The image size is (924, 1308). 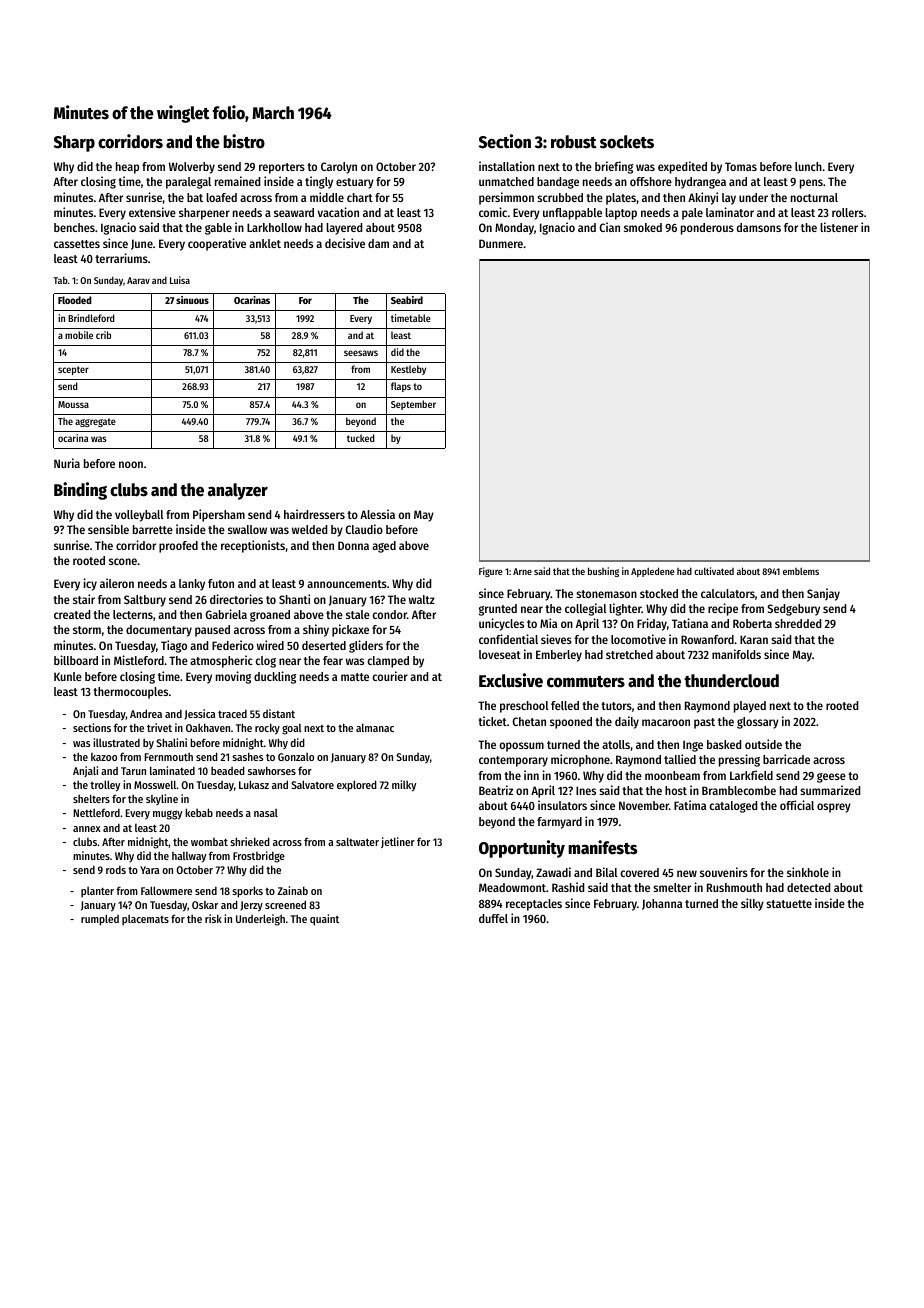 What do you see at coordinates (574, 142) in the screenshot?
I see `robust` at bounding box center [574, 142].
